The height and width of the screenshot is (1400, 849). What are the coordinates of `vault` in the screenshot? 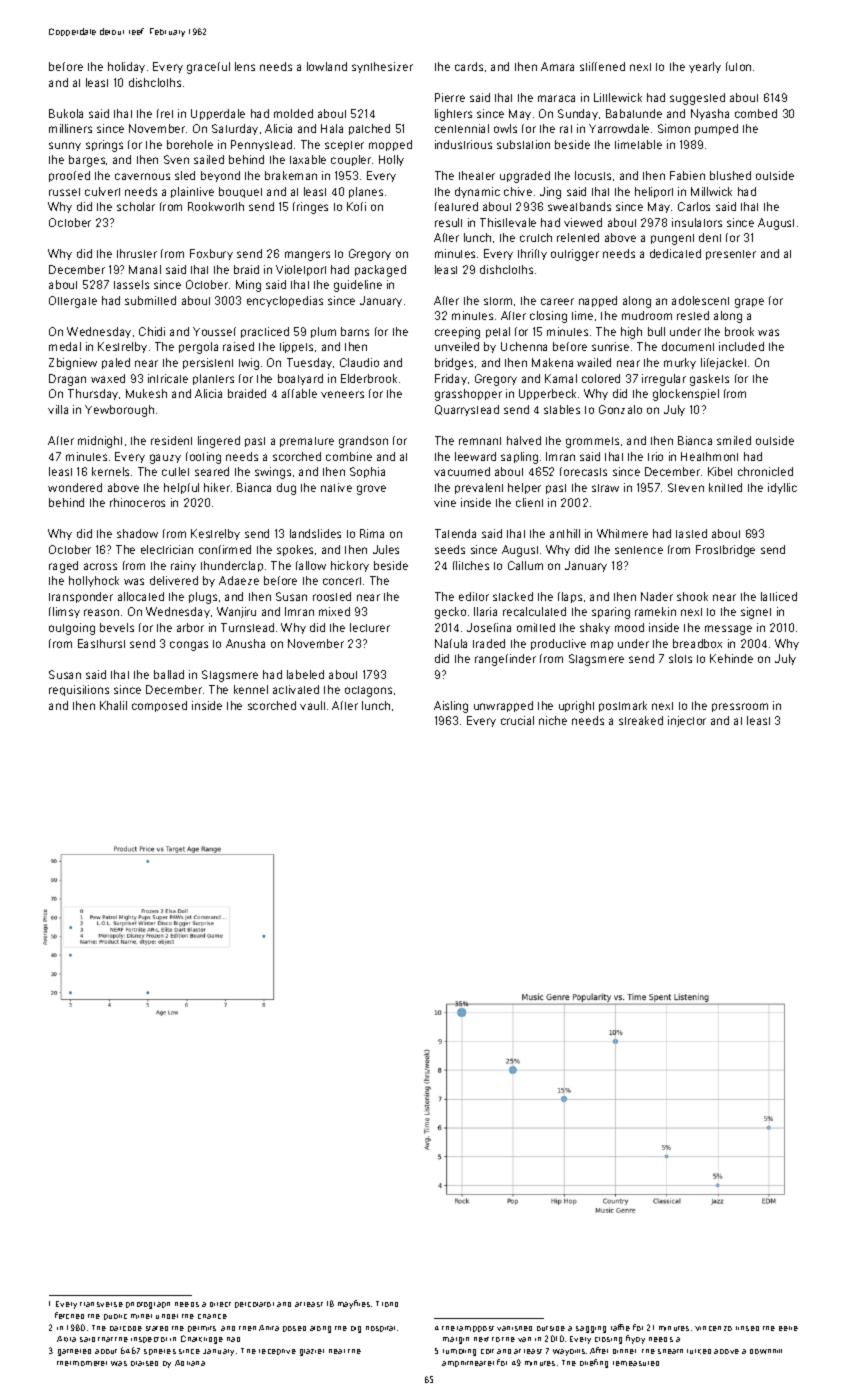 It's located at (312, 705).
